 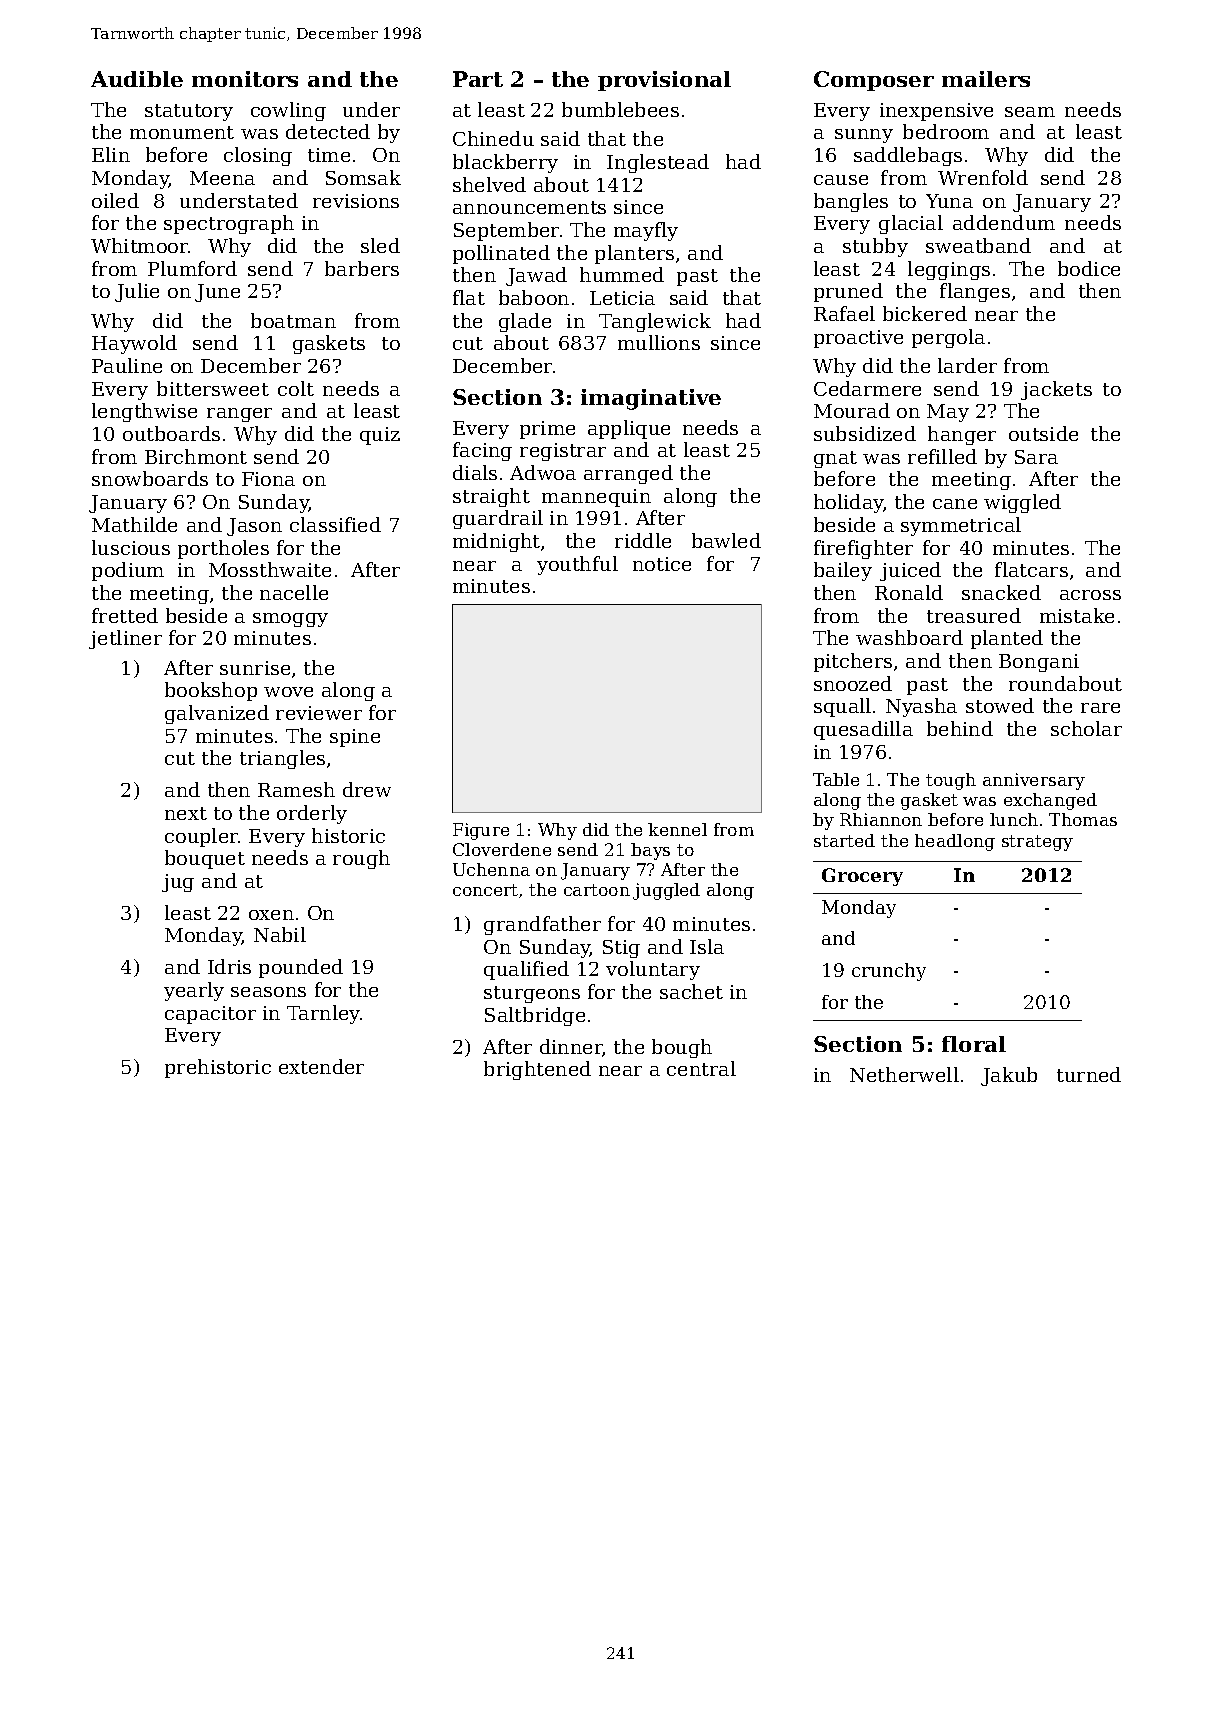 What do you see at coordinates (1004, 222) in the image?
I see `addendum` at bounding box center [1004, 222].
